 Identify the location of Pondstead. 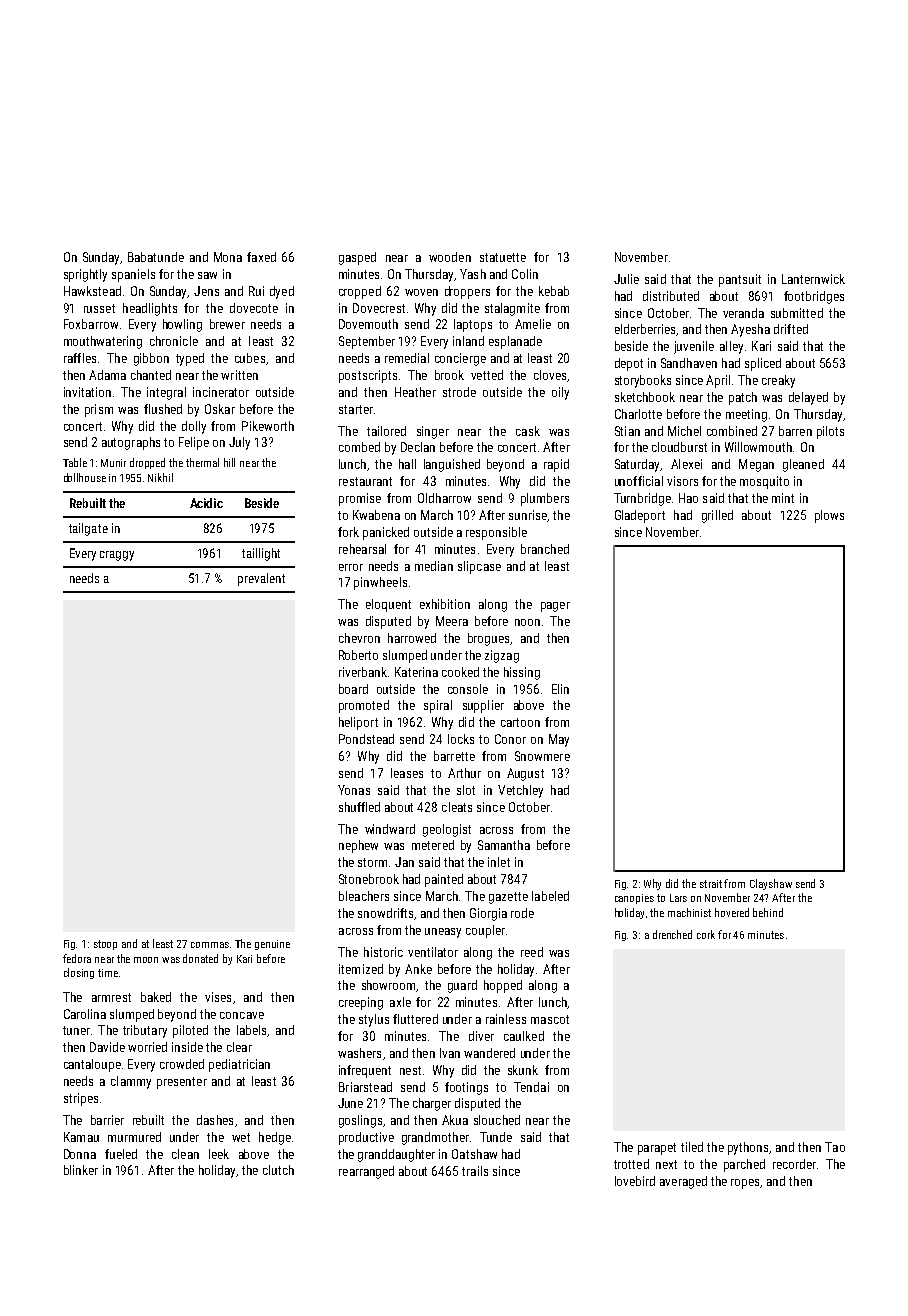
(366, 739).
